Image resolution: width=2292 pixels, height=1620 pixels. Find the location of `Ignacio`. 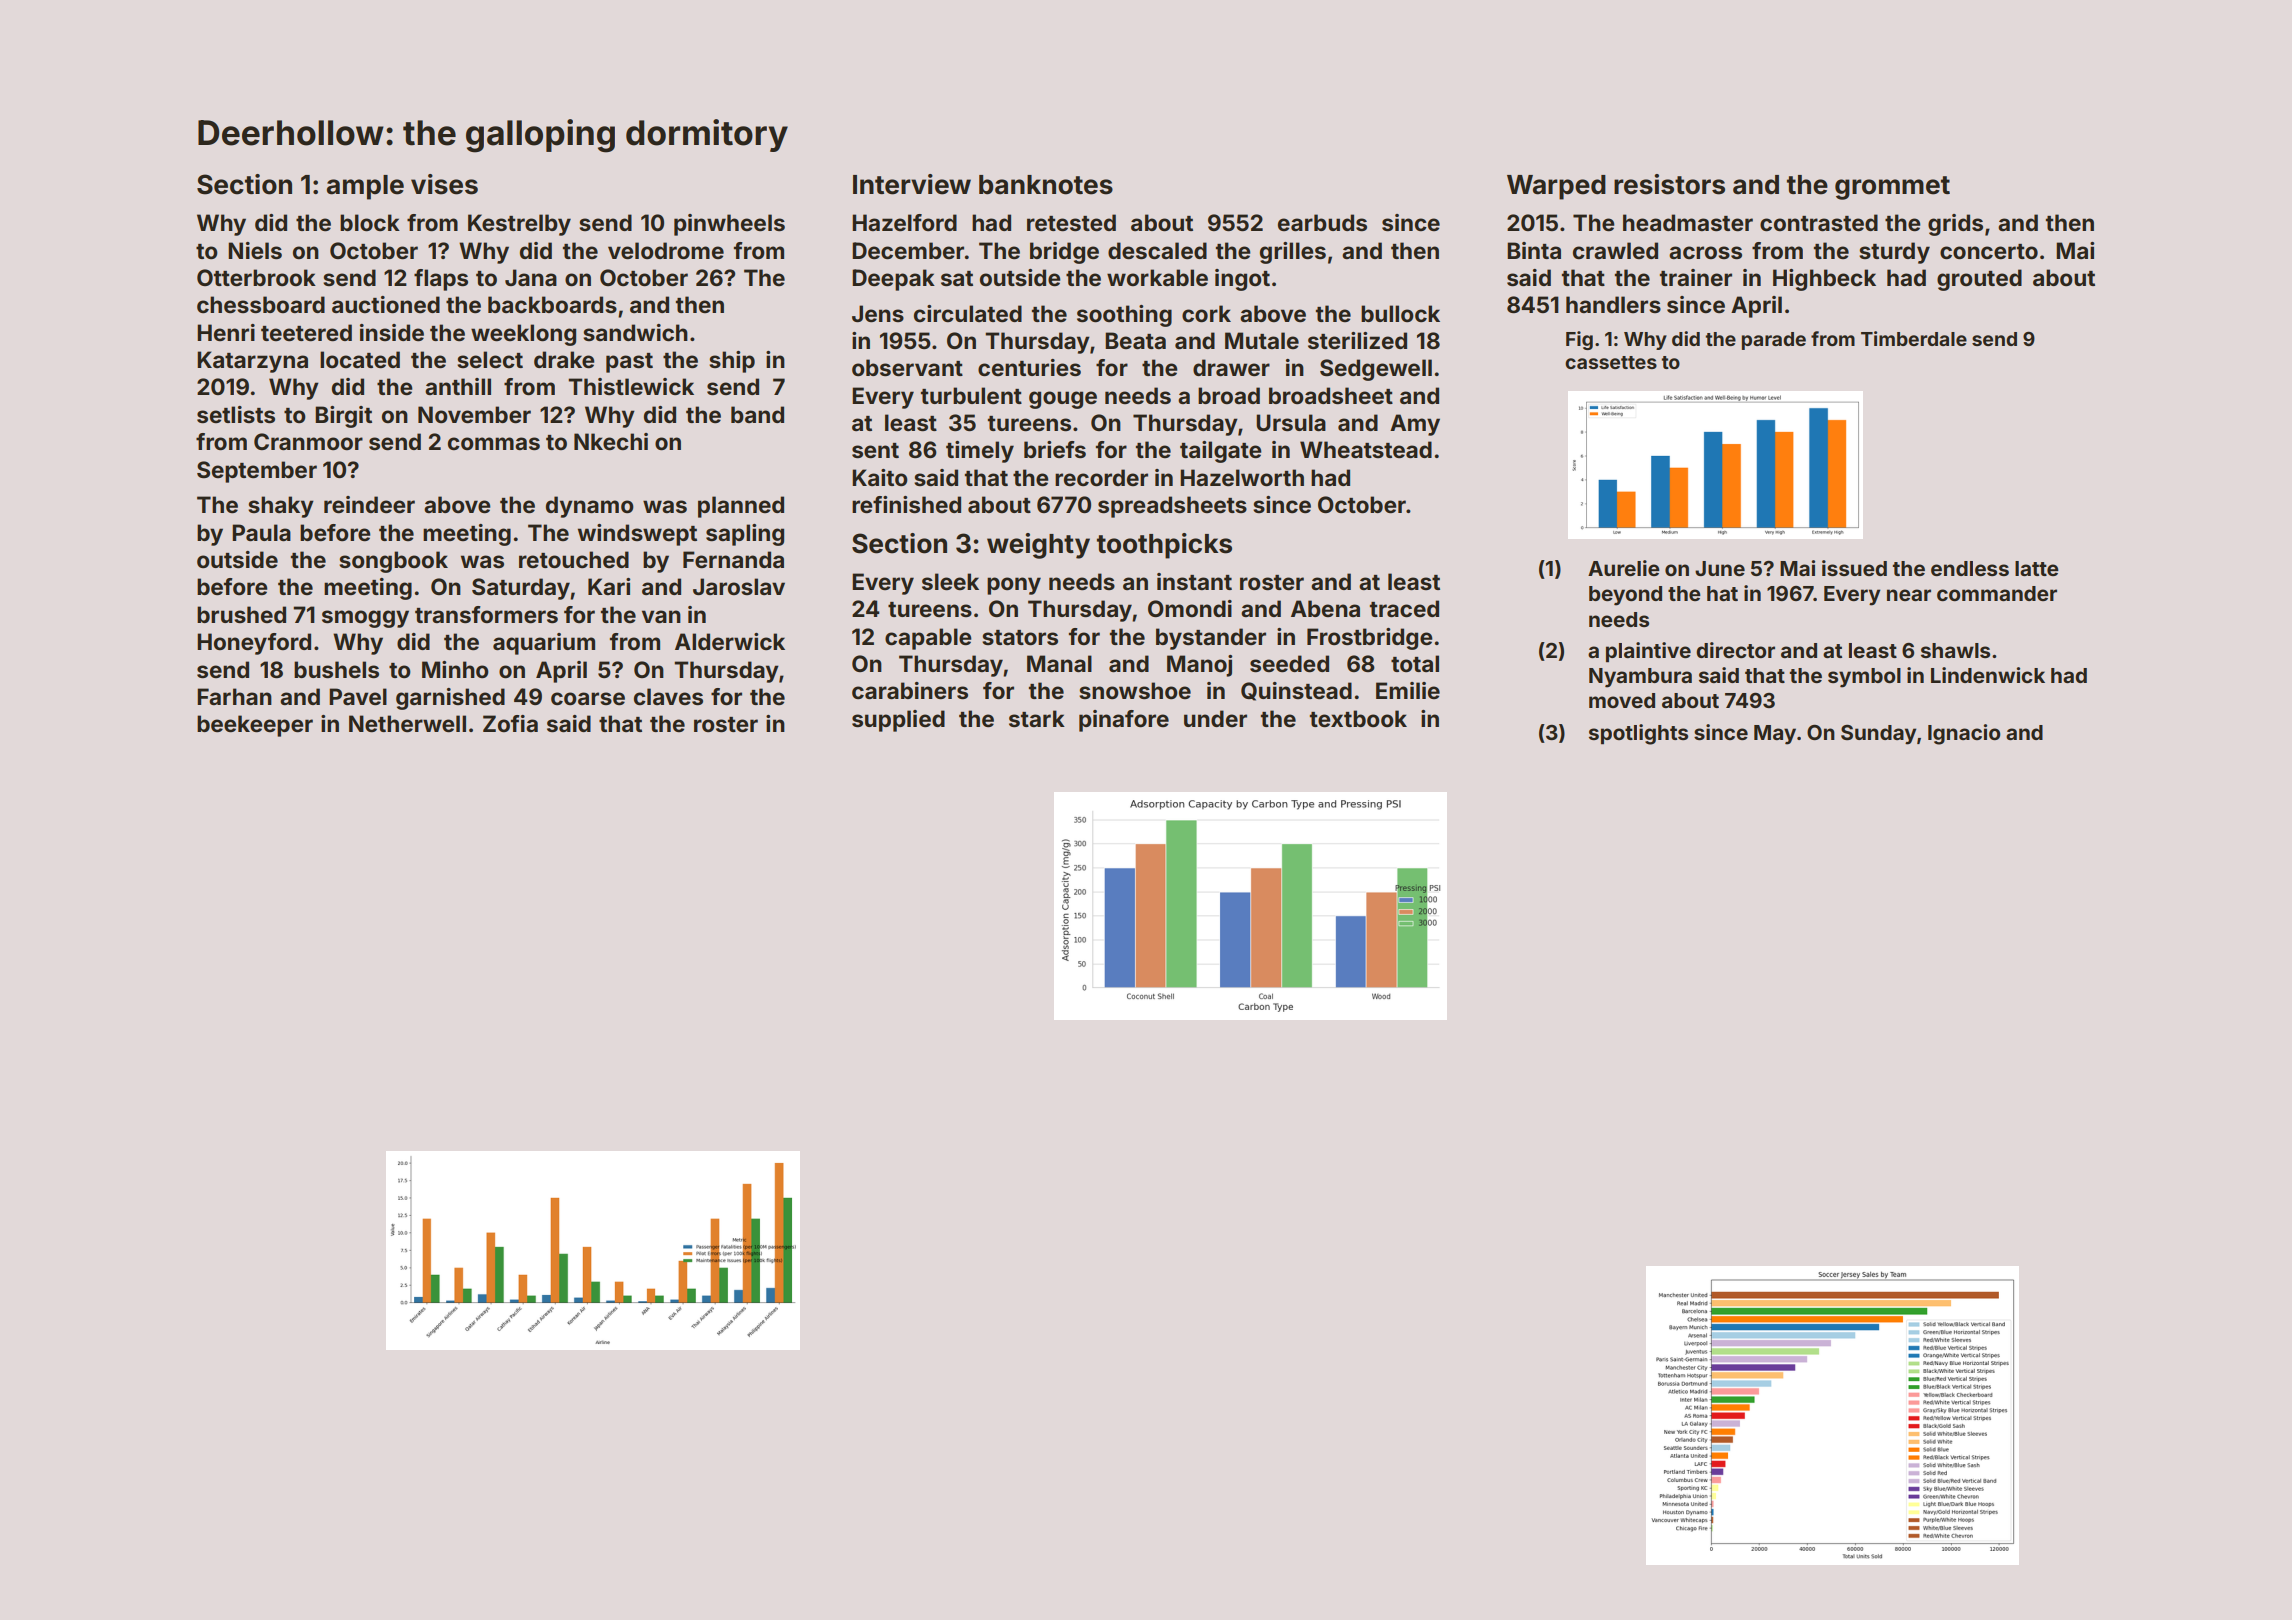

Ignacio is located at coordinates (1964, 734).
